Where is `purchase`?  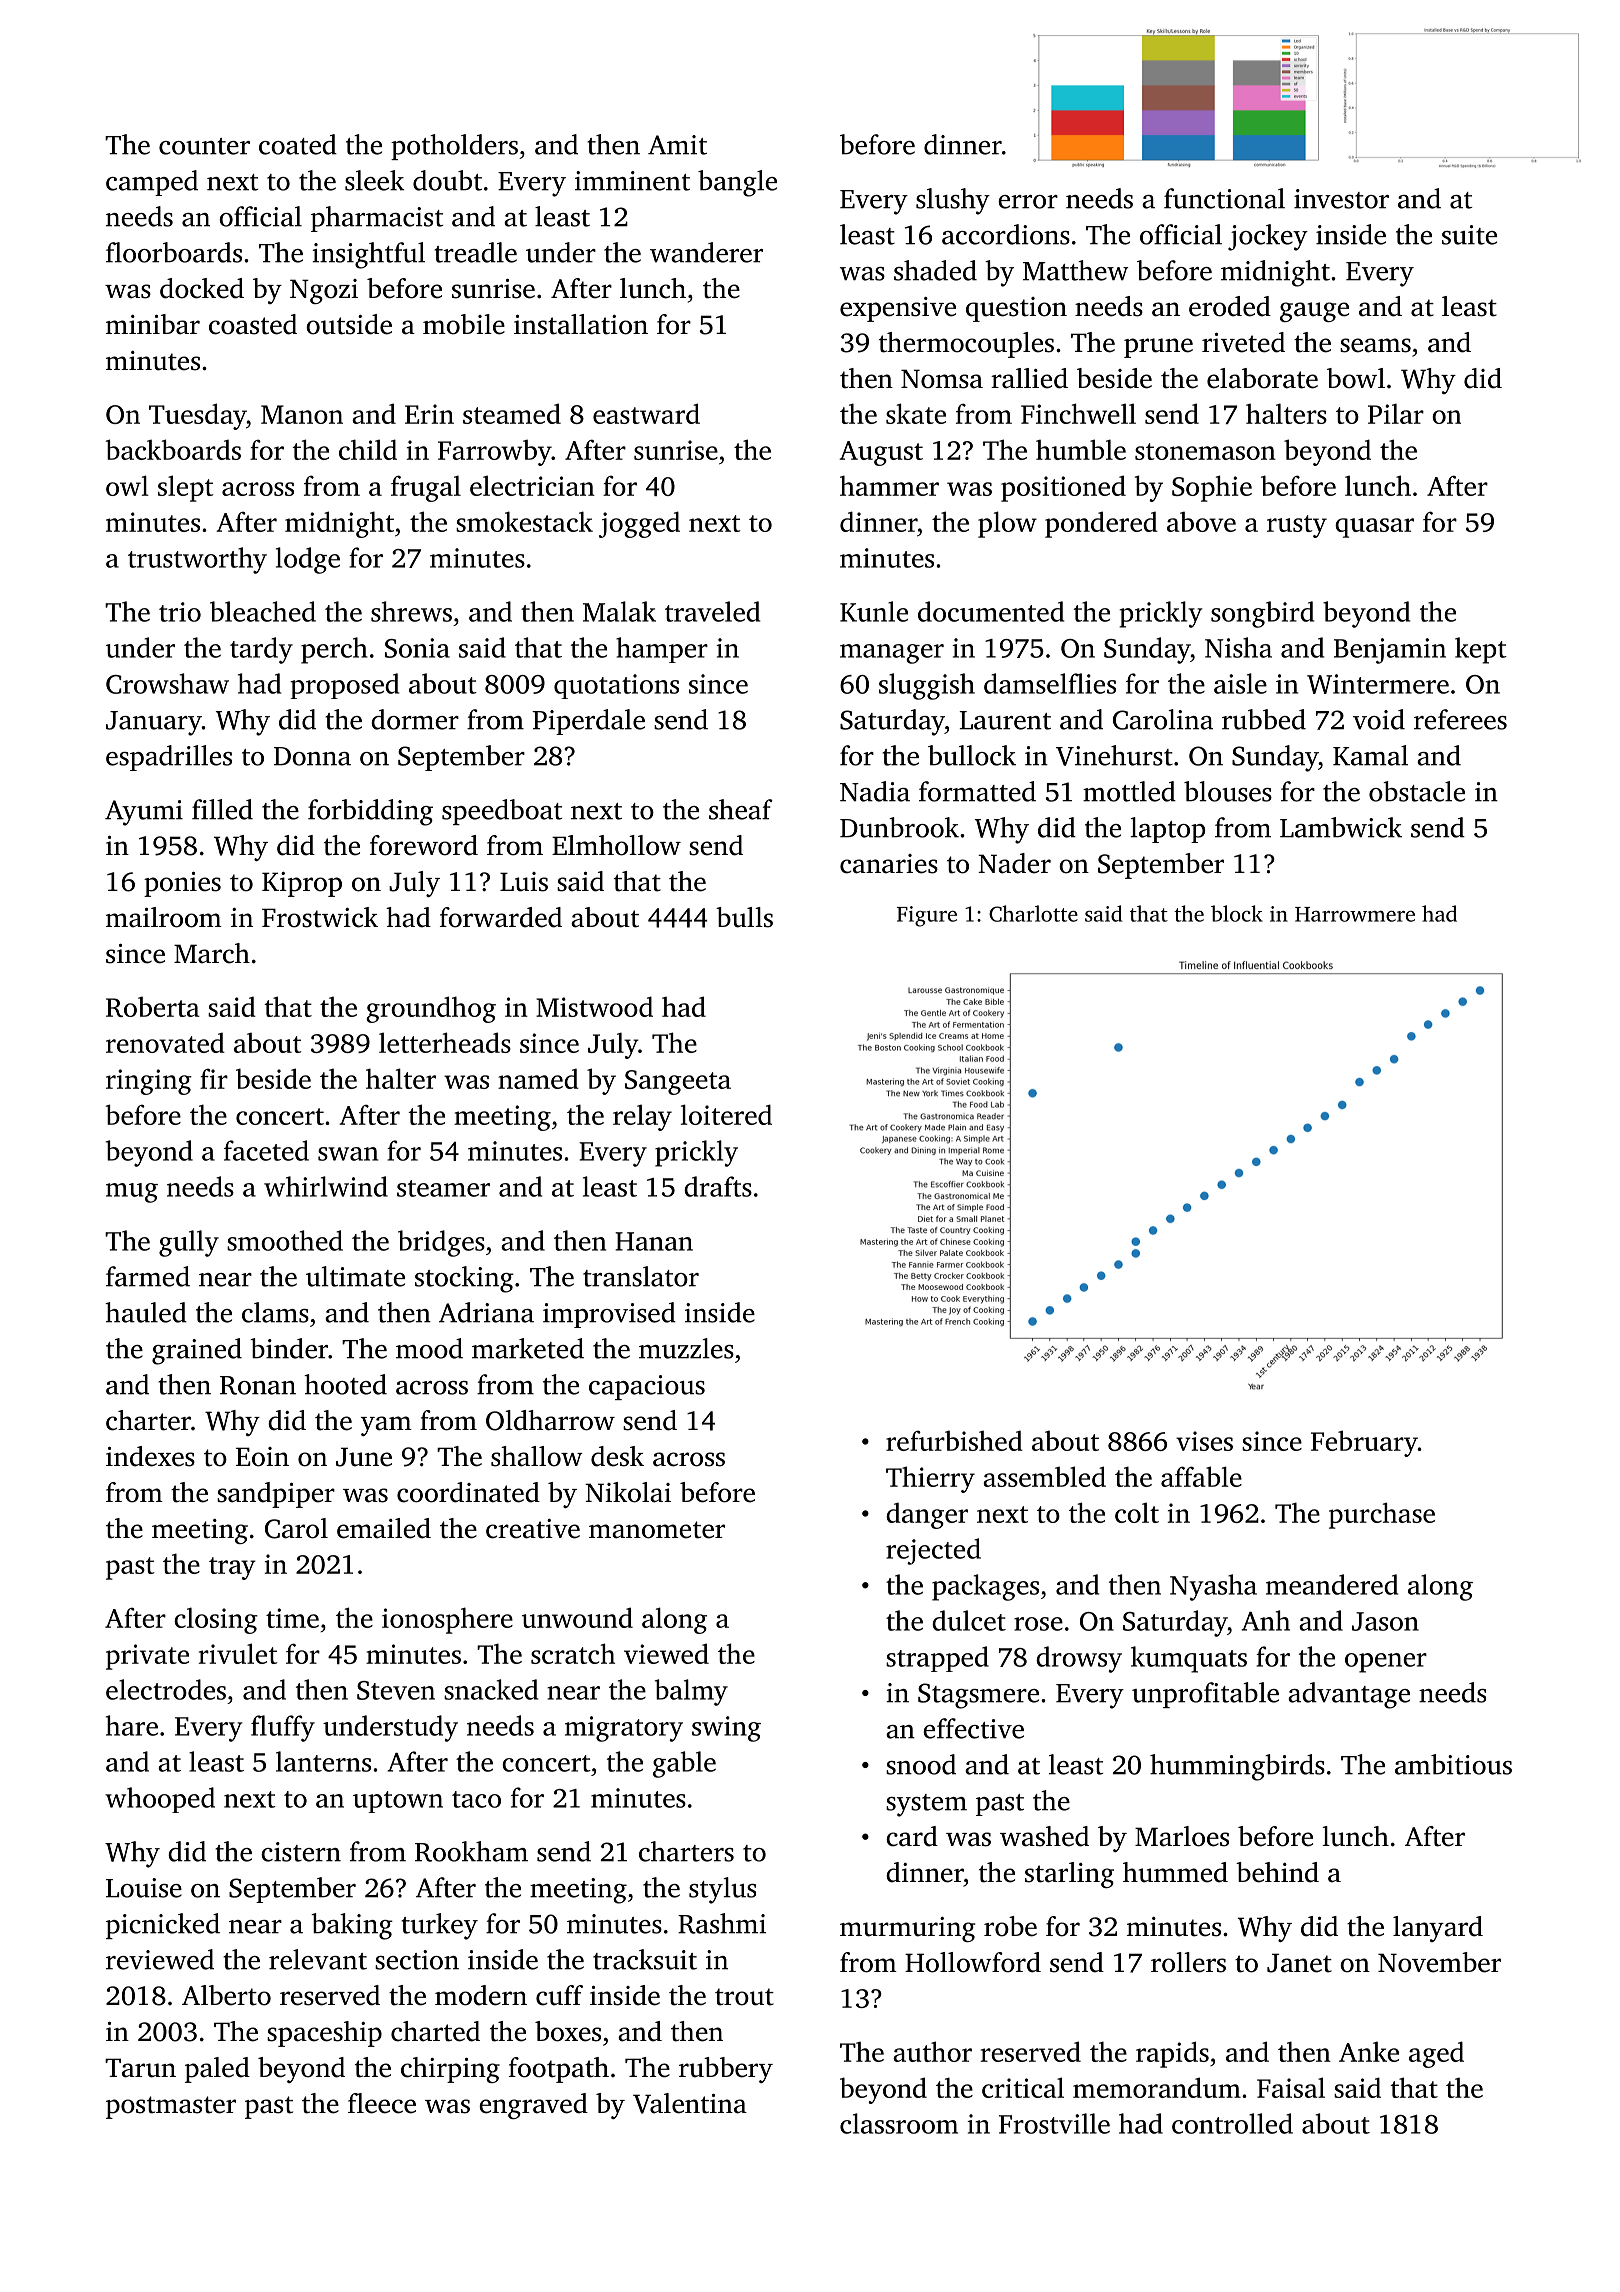 purchase is located at coordinates (1382, 1515).
